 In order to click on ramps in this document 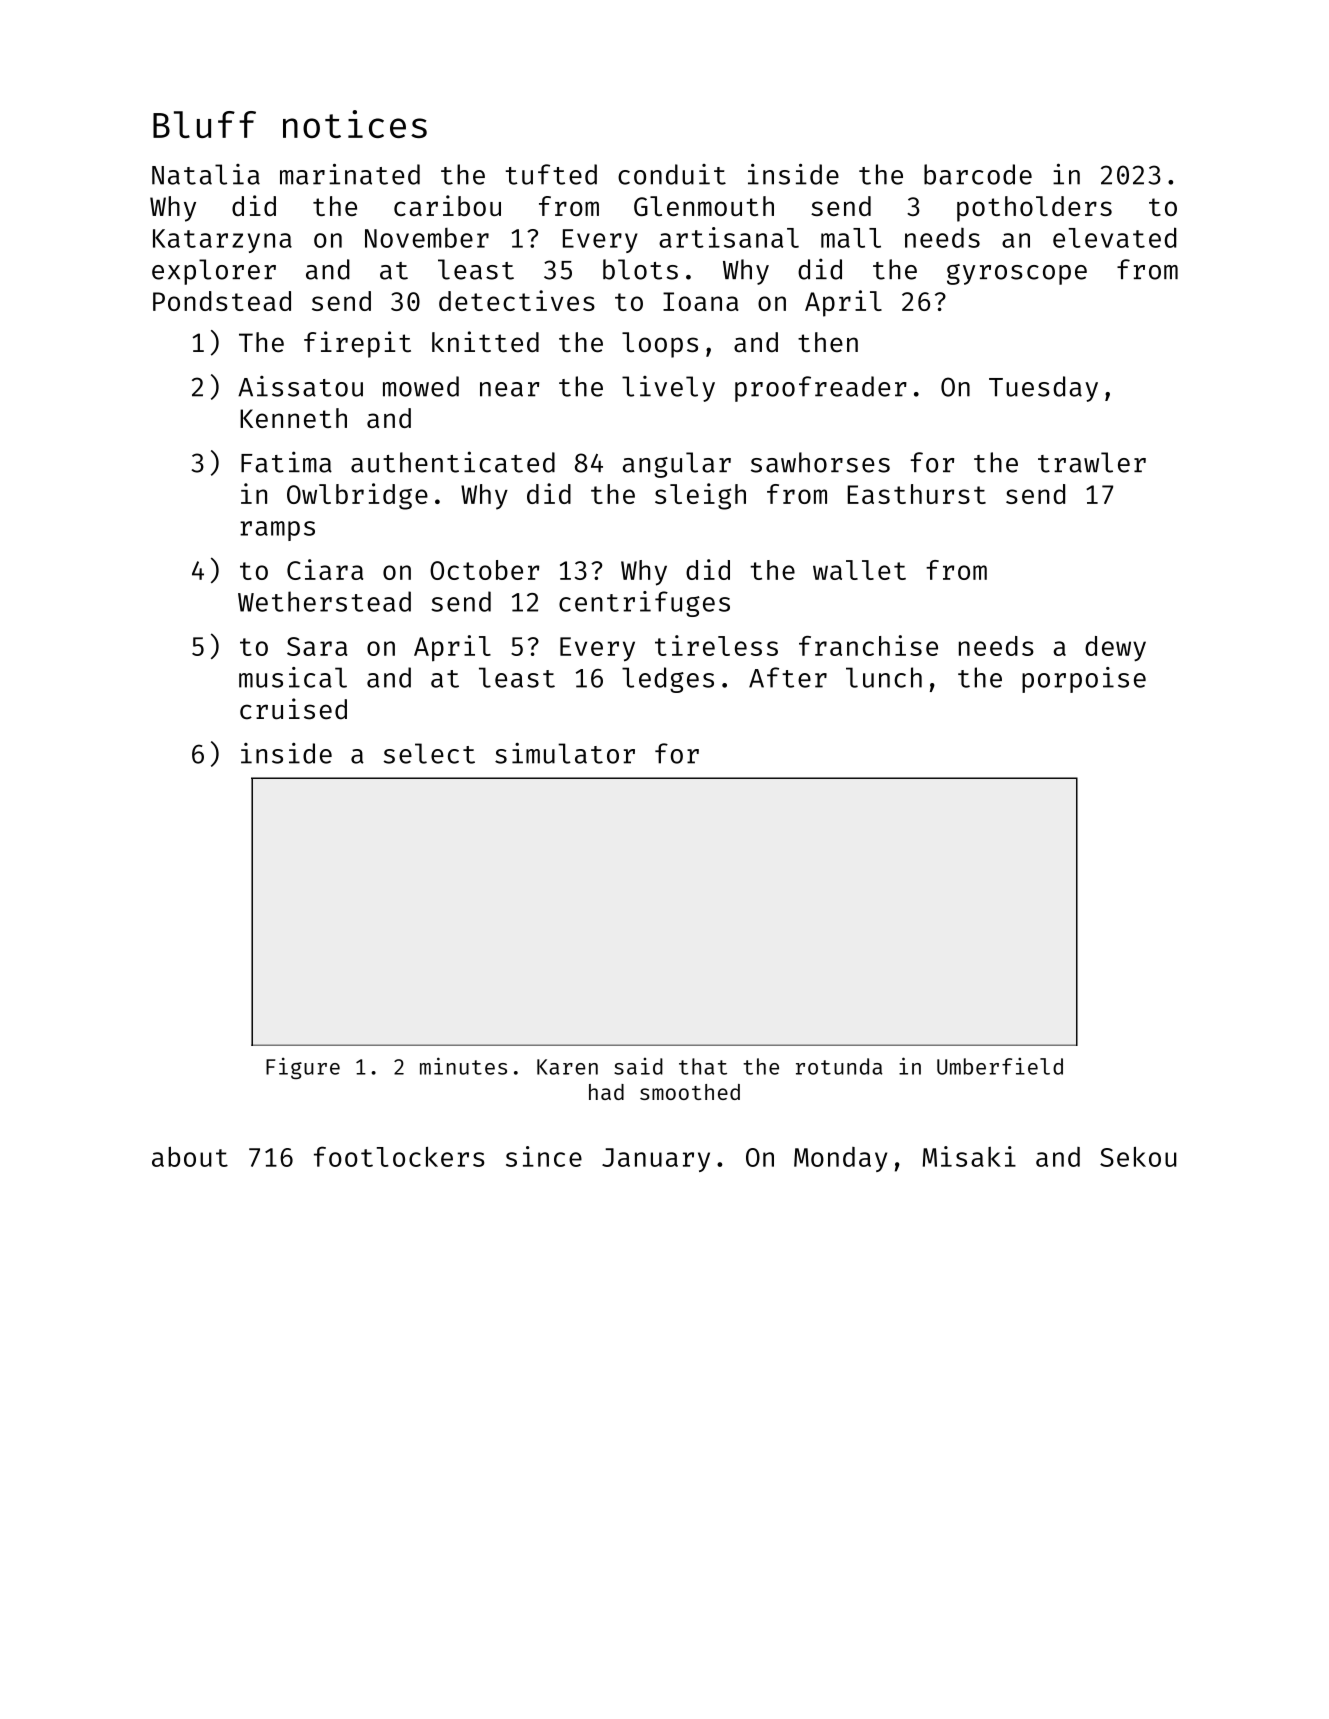, I will do `click(277, 531)`.
